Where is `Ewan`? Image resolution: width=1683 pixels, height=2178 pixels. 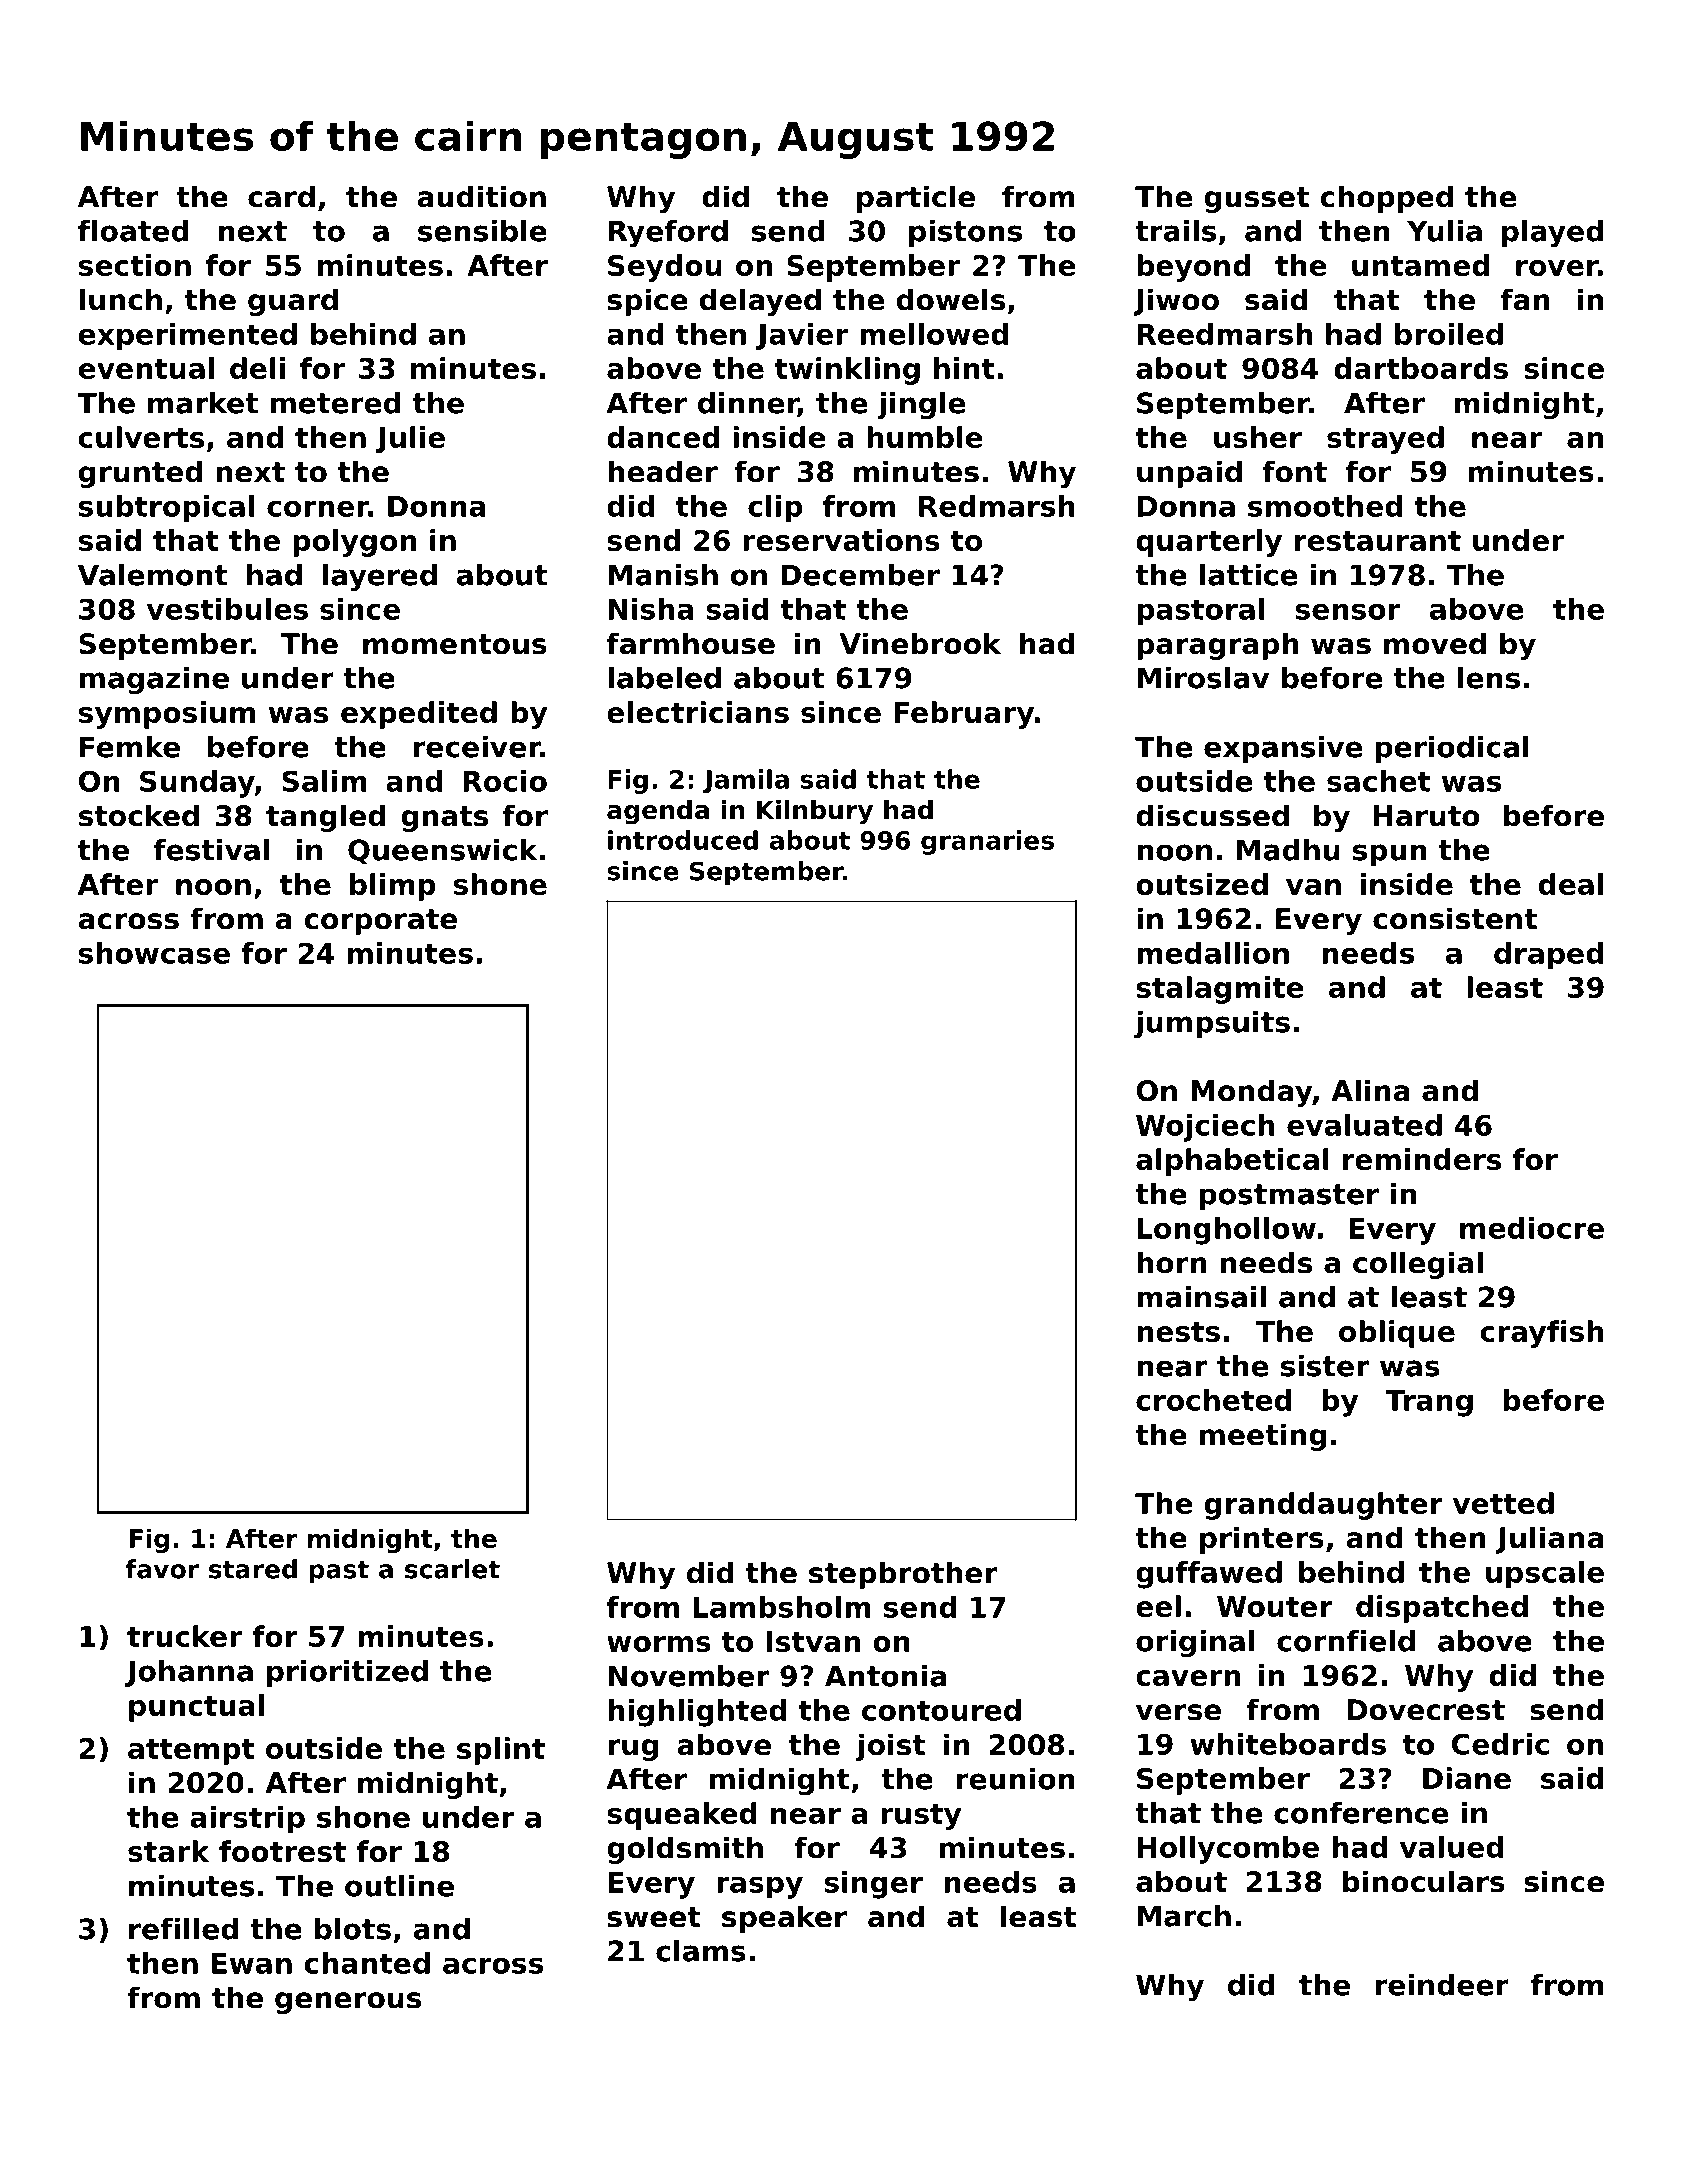
Ewan is located at coordinates (252, 1963).
